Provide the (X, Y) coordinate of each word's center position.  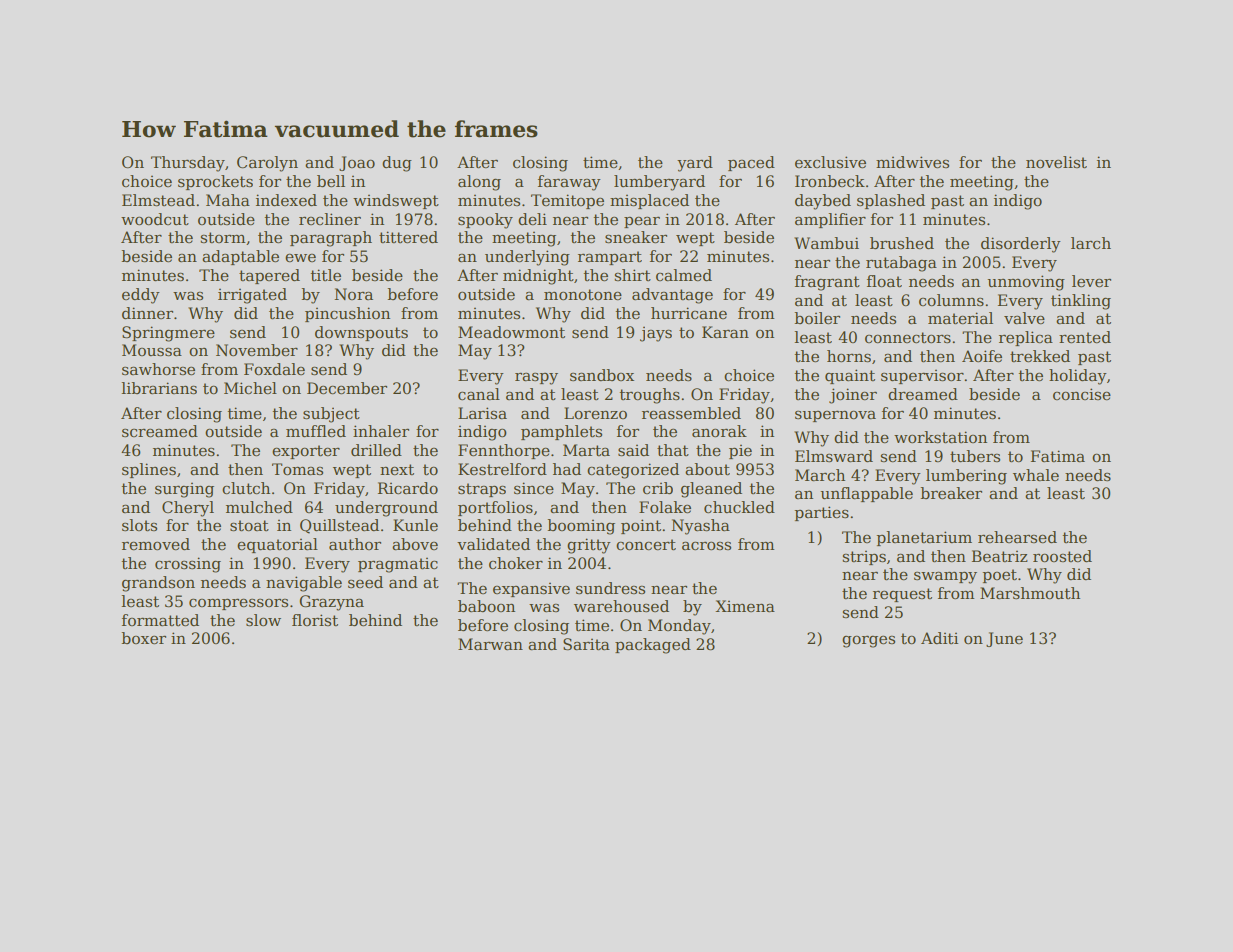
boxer (143, 638)
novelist (1056, 162)
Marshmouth (1030, 593)
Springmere (168, 334)
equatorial (277, 545)
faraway (569, 183)
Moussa (152, 350)
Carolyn (267, 164)
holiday (1078, 377)
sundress (610, 588)
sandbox (602, 375)
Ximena (745, 606)
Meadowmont (511, 332)
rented (1085, 337)
